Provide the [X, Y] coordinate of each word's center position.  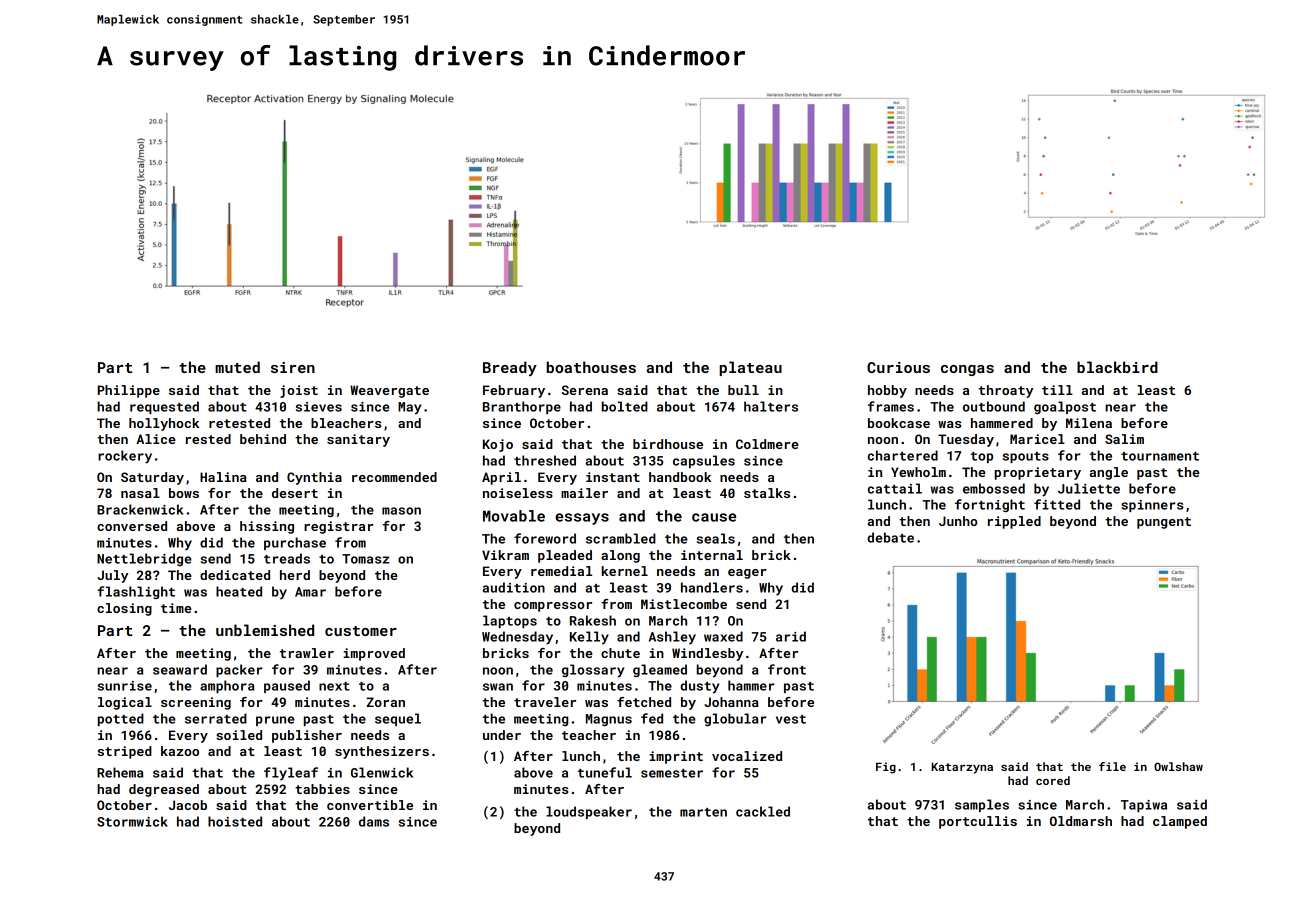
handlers [712, 587]
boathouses [591, 367]
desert [295, 493]
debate [890, 537]
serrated [216, 718]
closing [124, 609]
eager [747, 574]
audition [513, 587]
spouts [1026, 457]
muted [237, 367]
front [787, 669]
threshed [545, 460]
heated [239, 591]
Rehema [120, 772]
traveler [545, 702]
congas [967, 370]
